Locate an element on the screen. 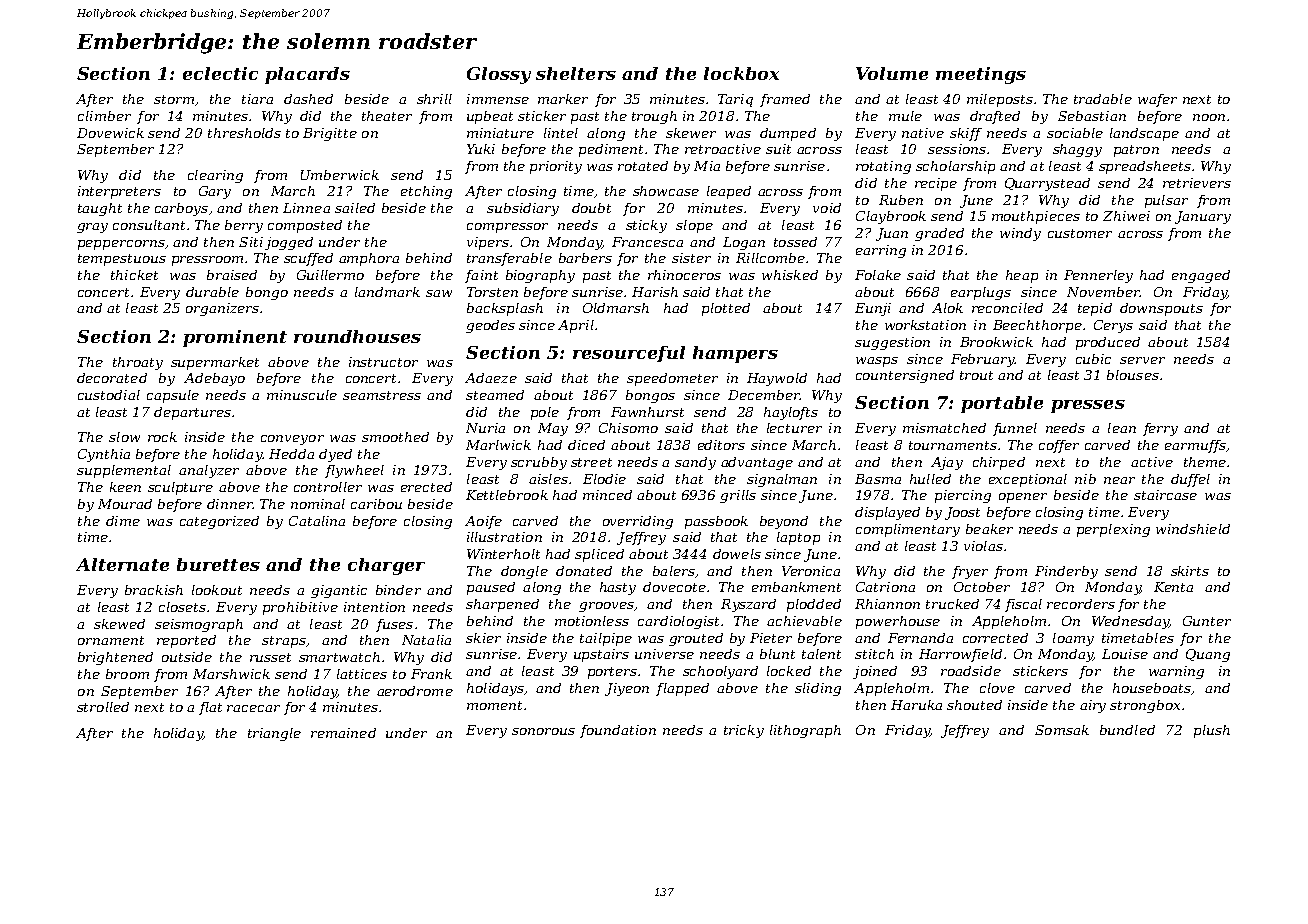  eclectic is located at coordinates (220, 73).
